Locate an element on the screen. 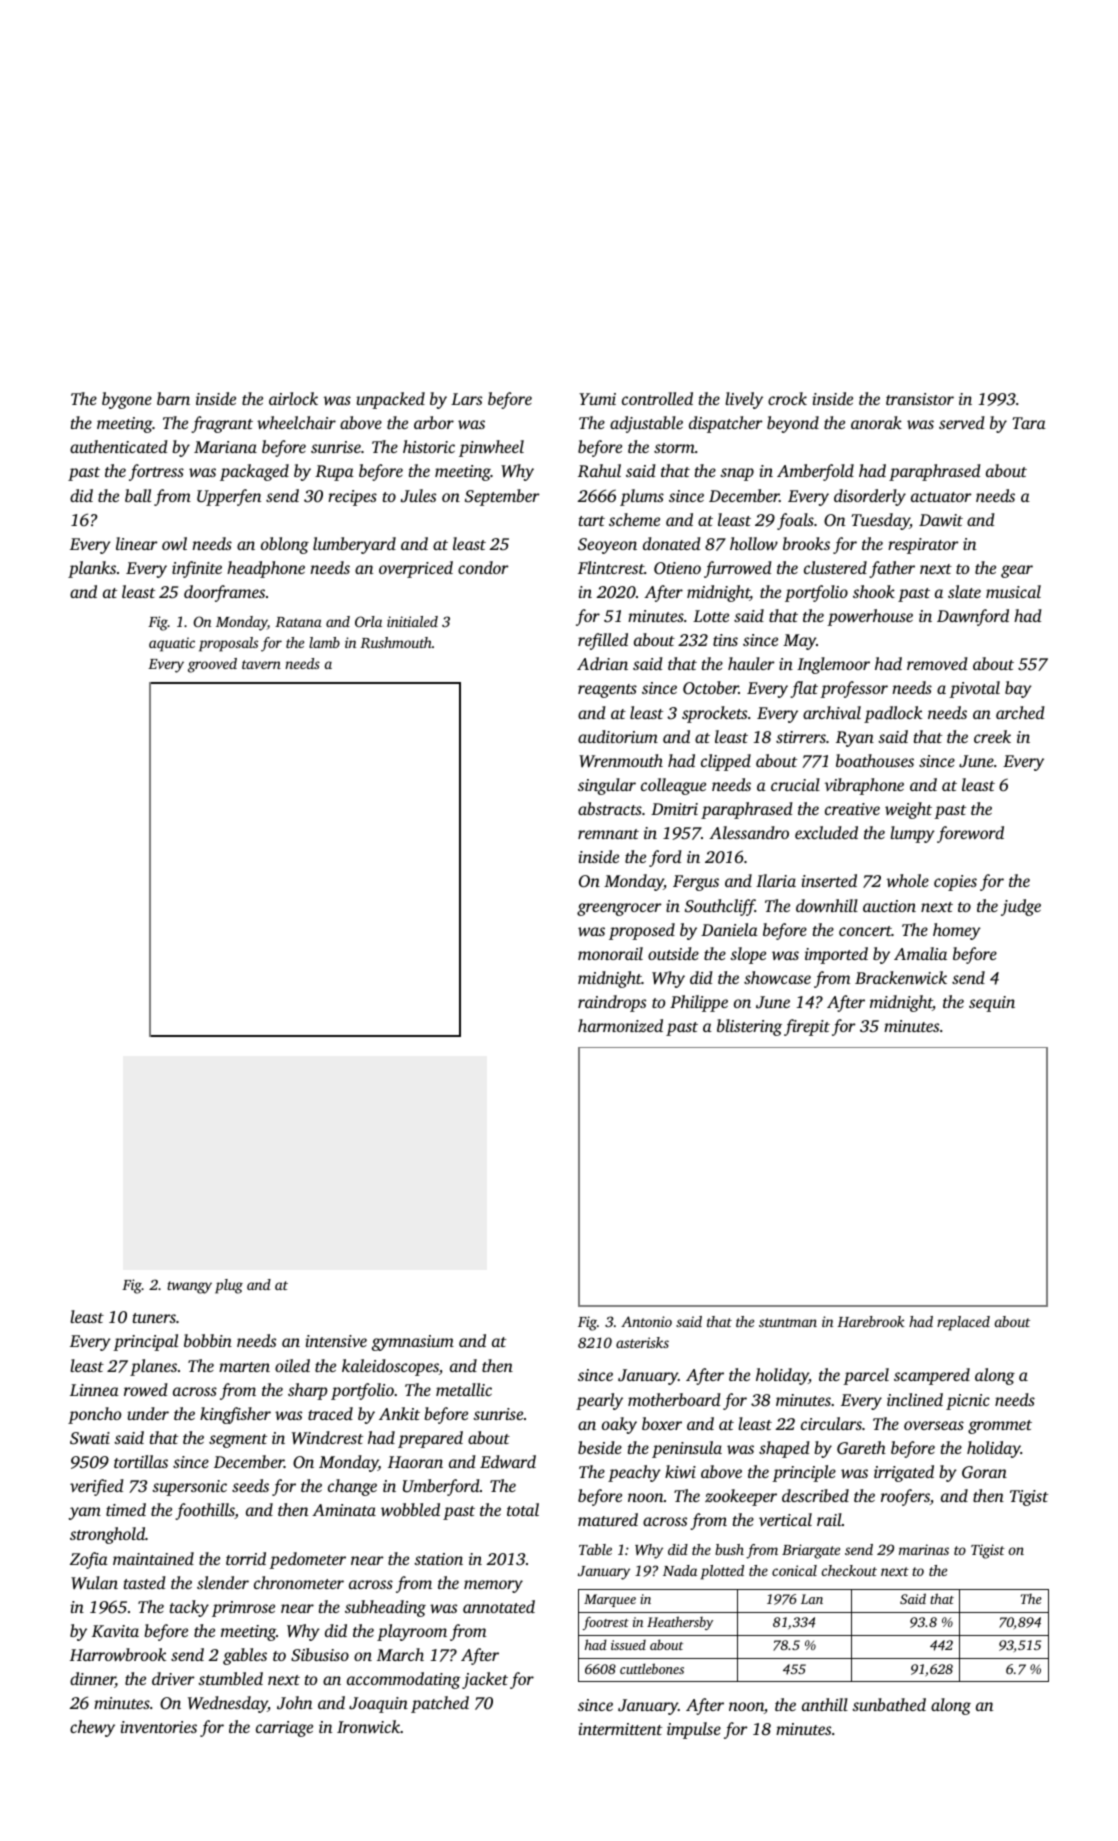 This screenshot has height=1841, width=1118. twangy is located at coordinates (189, 1287).
